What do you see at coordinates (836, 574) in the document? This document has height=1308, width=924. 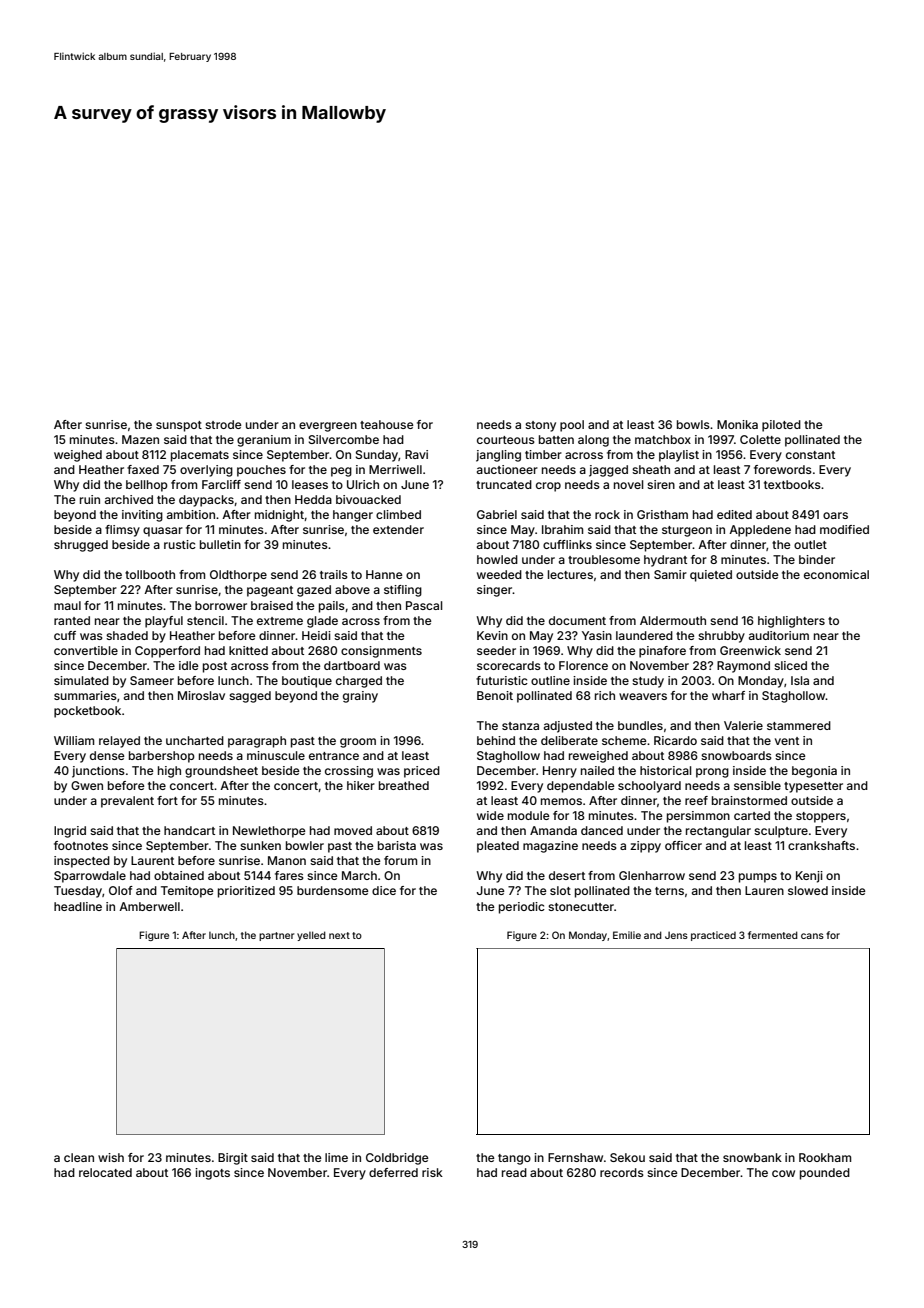 I see `economical` at bounding box center [836, 574].
